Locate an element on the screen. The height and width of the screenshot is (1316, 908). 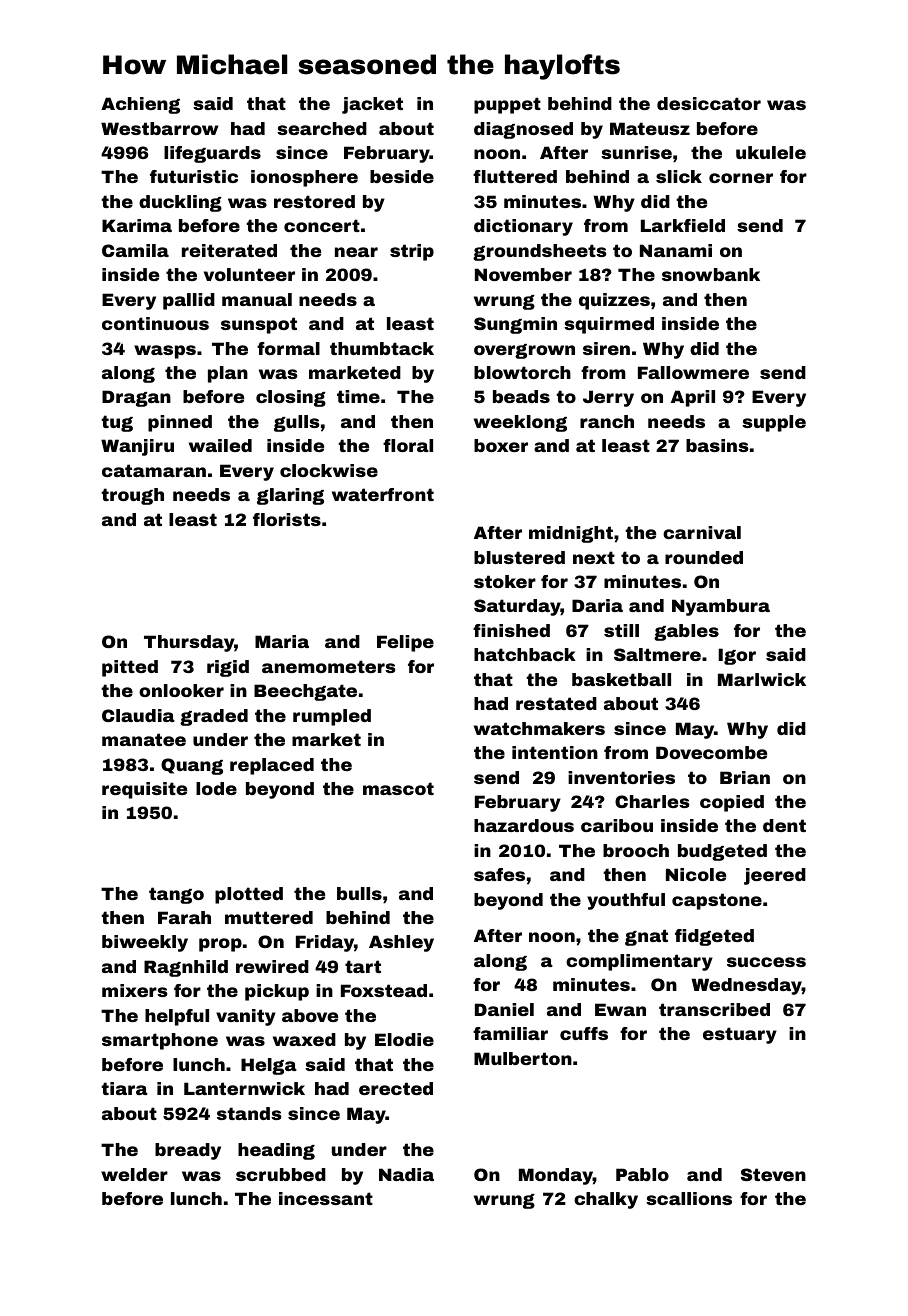
puppet is located at coordinates (507, 105).
